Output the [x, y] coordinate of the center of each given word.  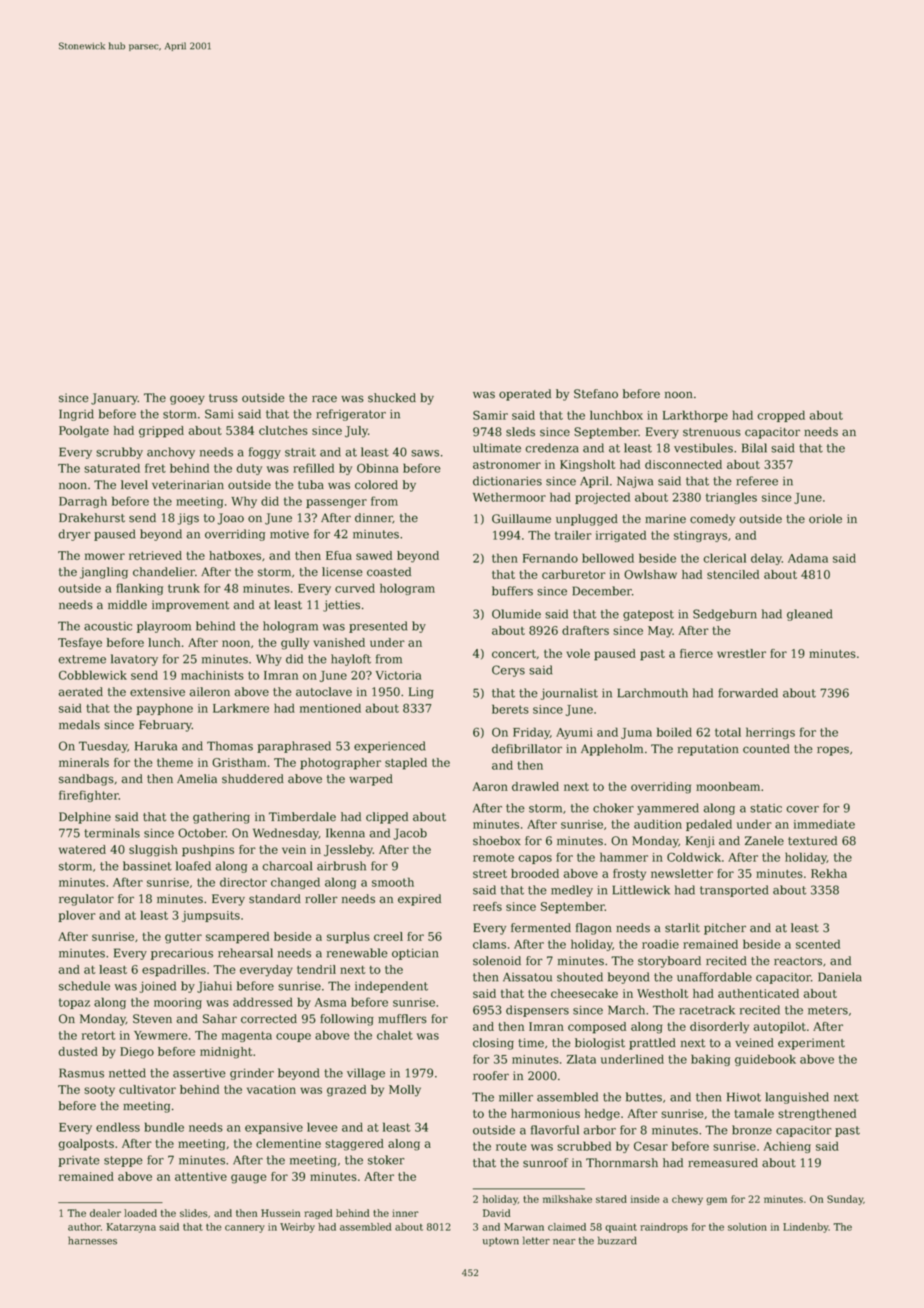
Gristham [239, 762]
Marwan [524, 1227]
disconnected [683, 464]
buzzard [617, 1240]
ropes [833, 751]
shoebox [497, 841]
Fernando [550, 558]
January [114, 399]
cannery [245, 1229]
